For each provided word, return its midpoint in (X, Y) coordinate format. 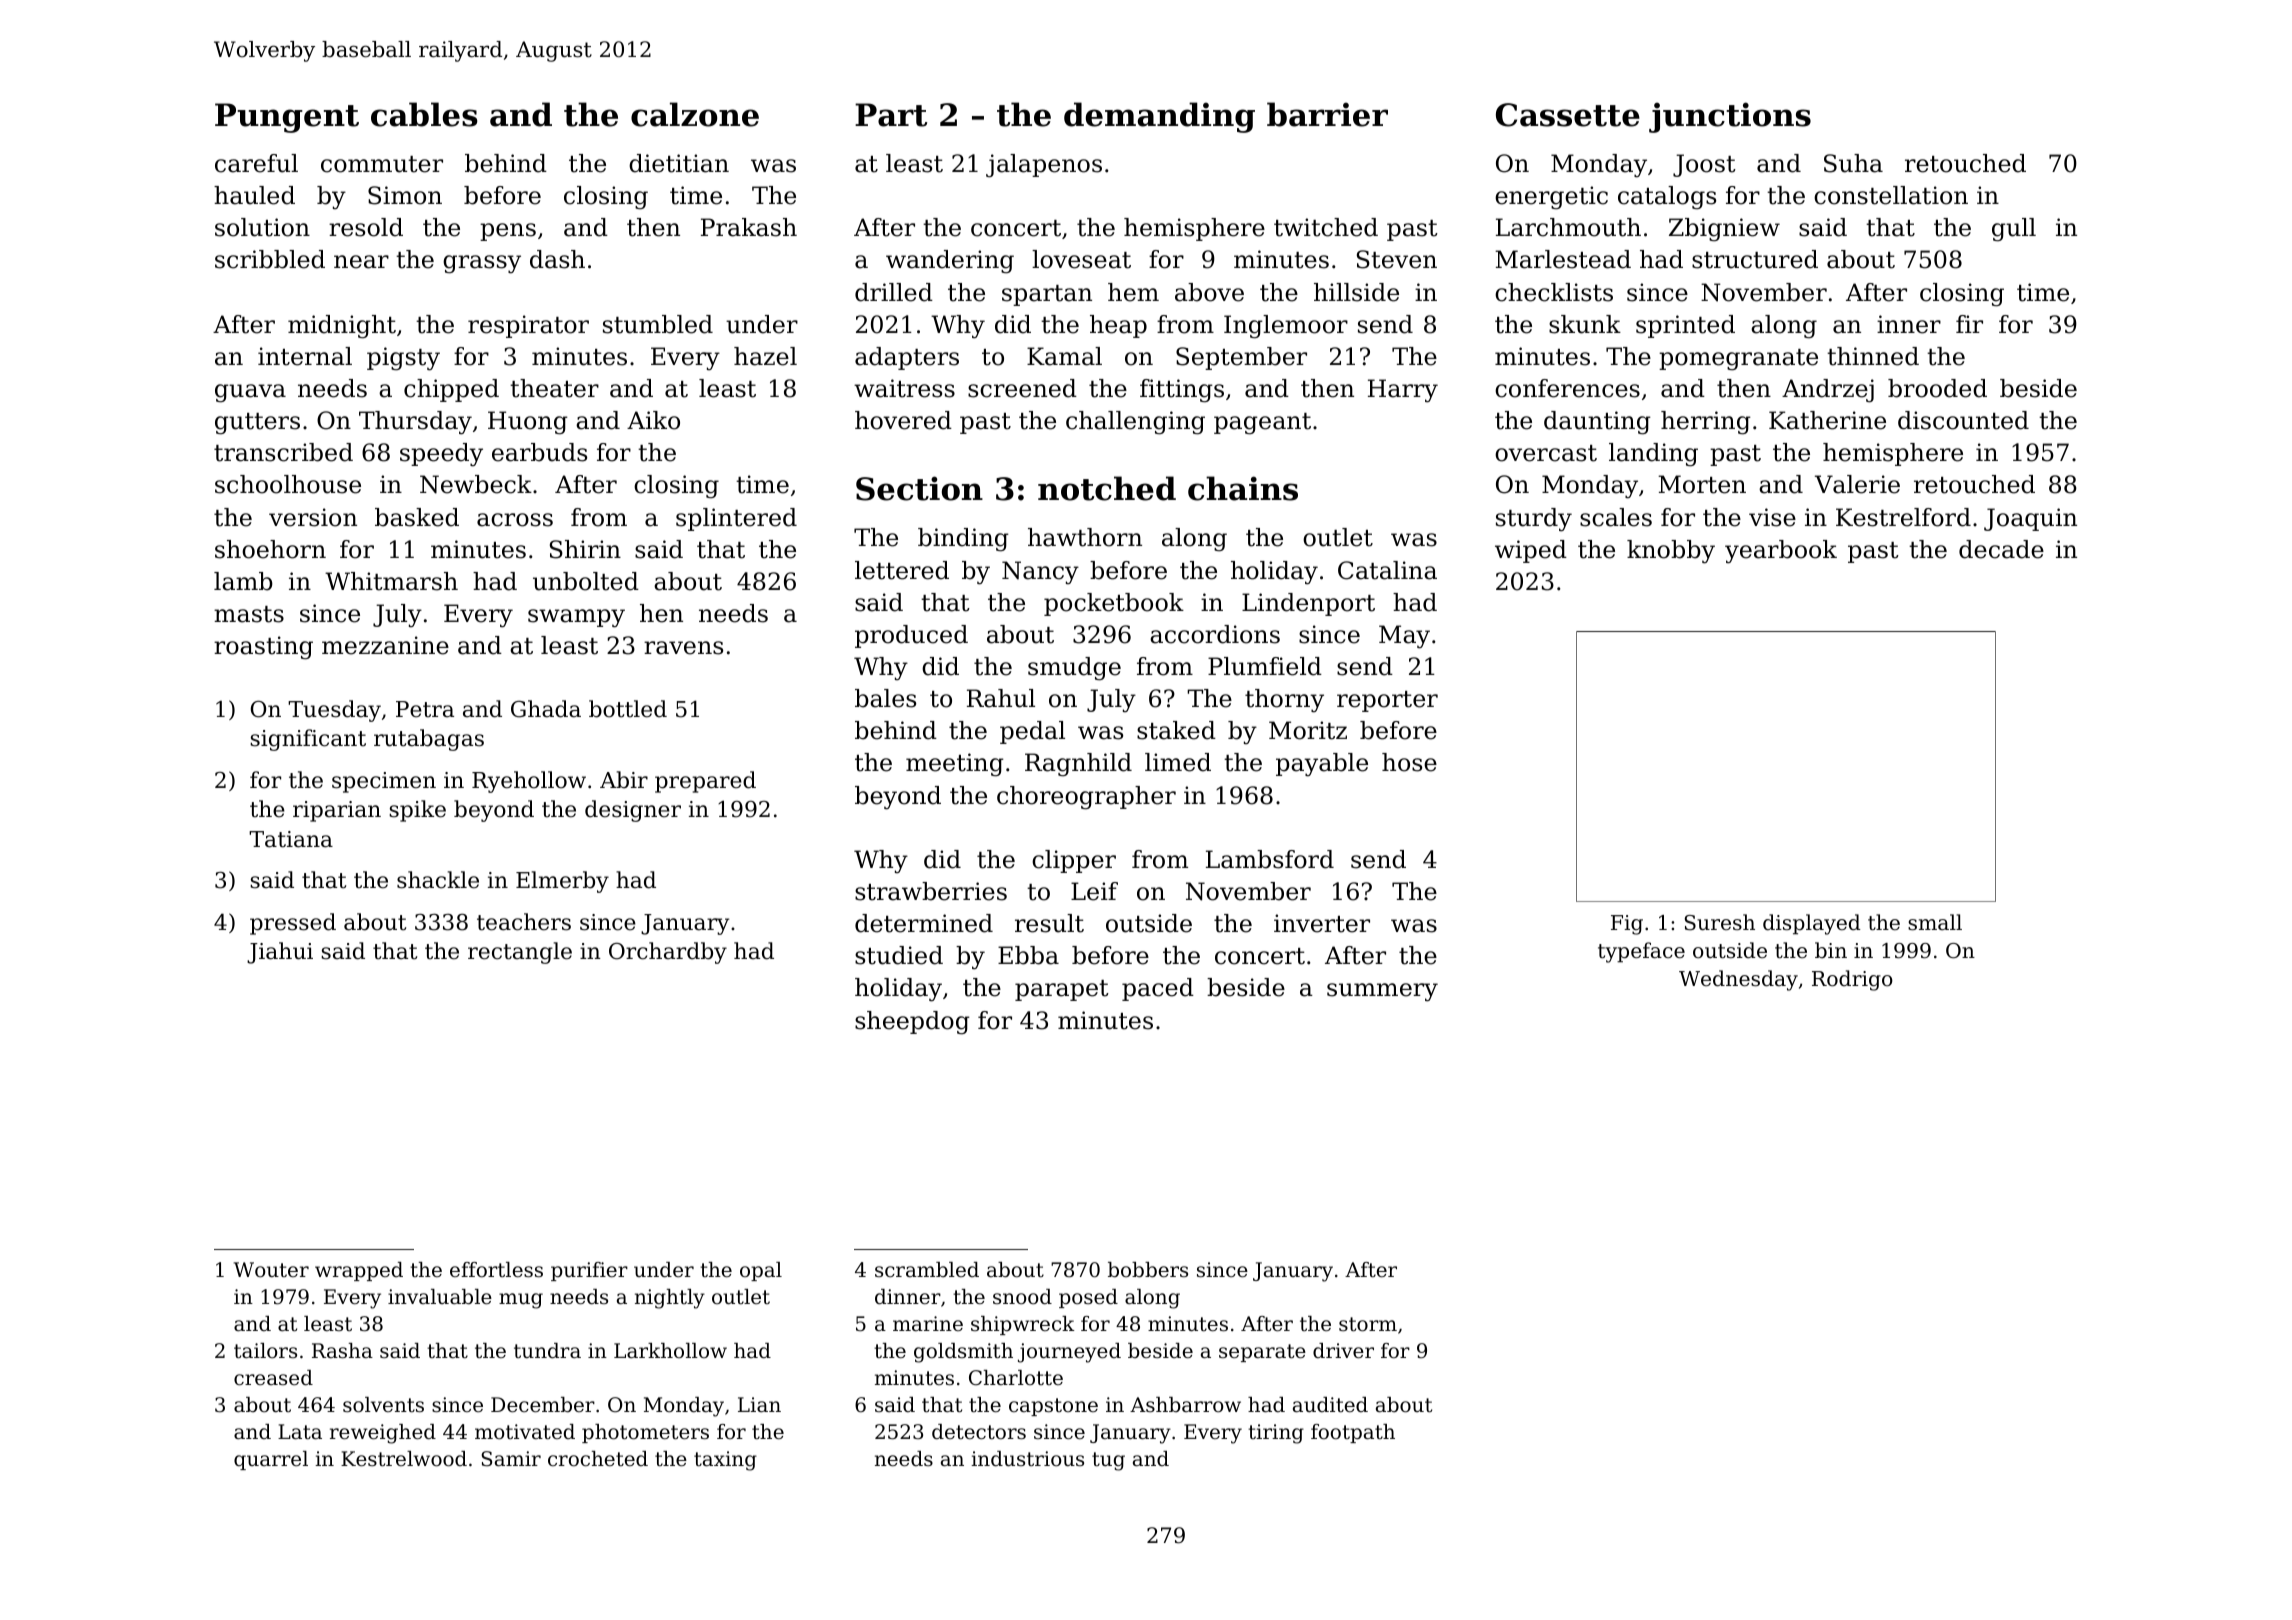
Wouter (271, 1270)
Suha (1853, 163)
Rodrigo (1852, 980)
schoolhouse (288, 484)
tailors (265, 1351)
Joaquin (2030, 519)
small (1935, 922)
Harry (1403, 391)
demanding (1159, 117)
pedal (1032, 732)
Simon (405, 195)
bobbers (1148, 1270)
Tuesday (334, 711)
